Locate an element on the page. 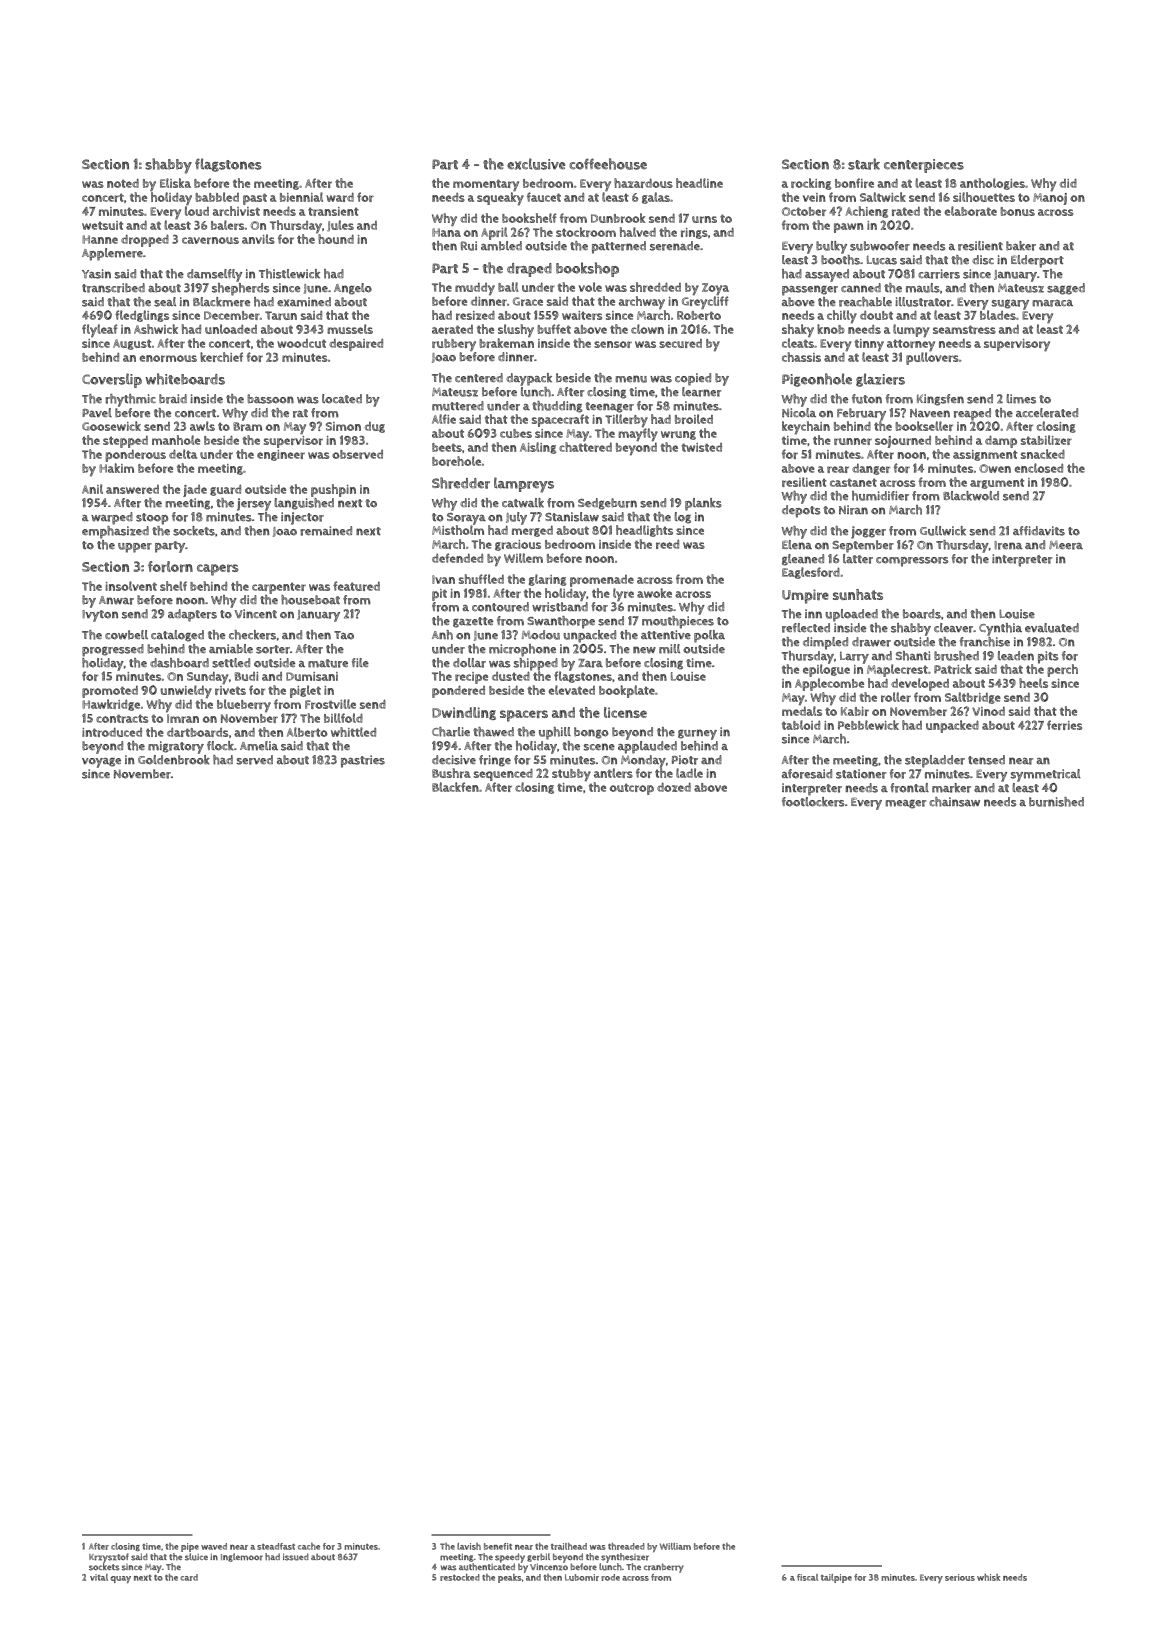 This page has height=1652, width=1168. enclosed is located at coordinates (1039, 468).
